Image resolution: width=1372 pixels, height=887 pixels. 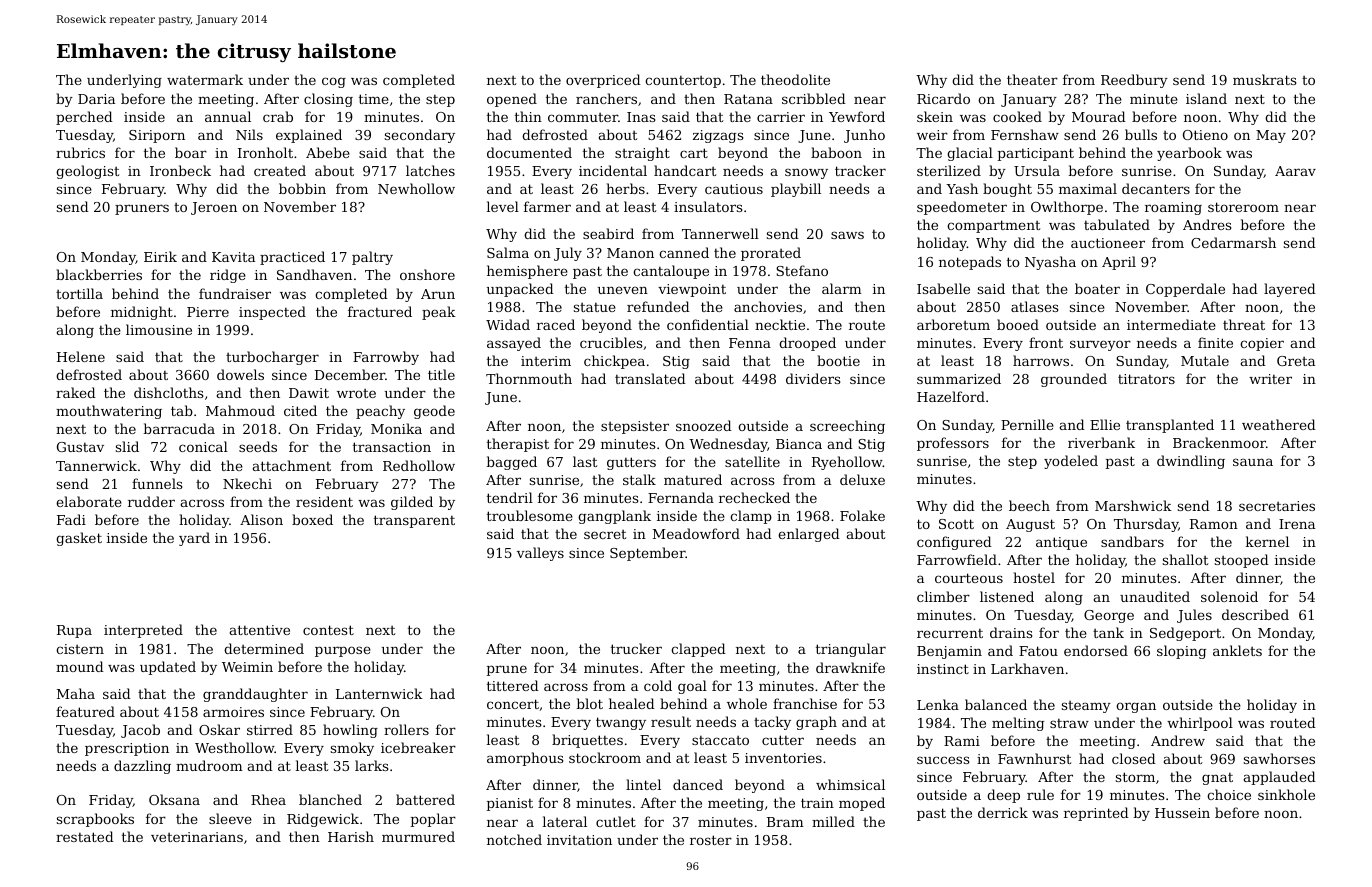 What do you see at coordinates (205, 79) in the screenshot?
I see `watermark` at bounding box center [205, 79].
